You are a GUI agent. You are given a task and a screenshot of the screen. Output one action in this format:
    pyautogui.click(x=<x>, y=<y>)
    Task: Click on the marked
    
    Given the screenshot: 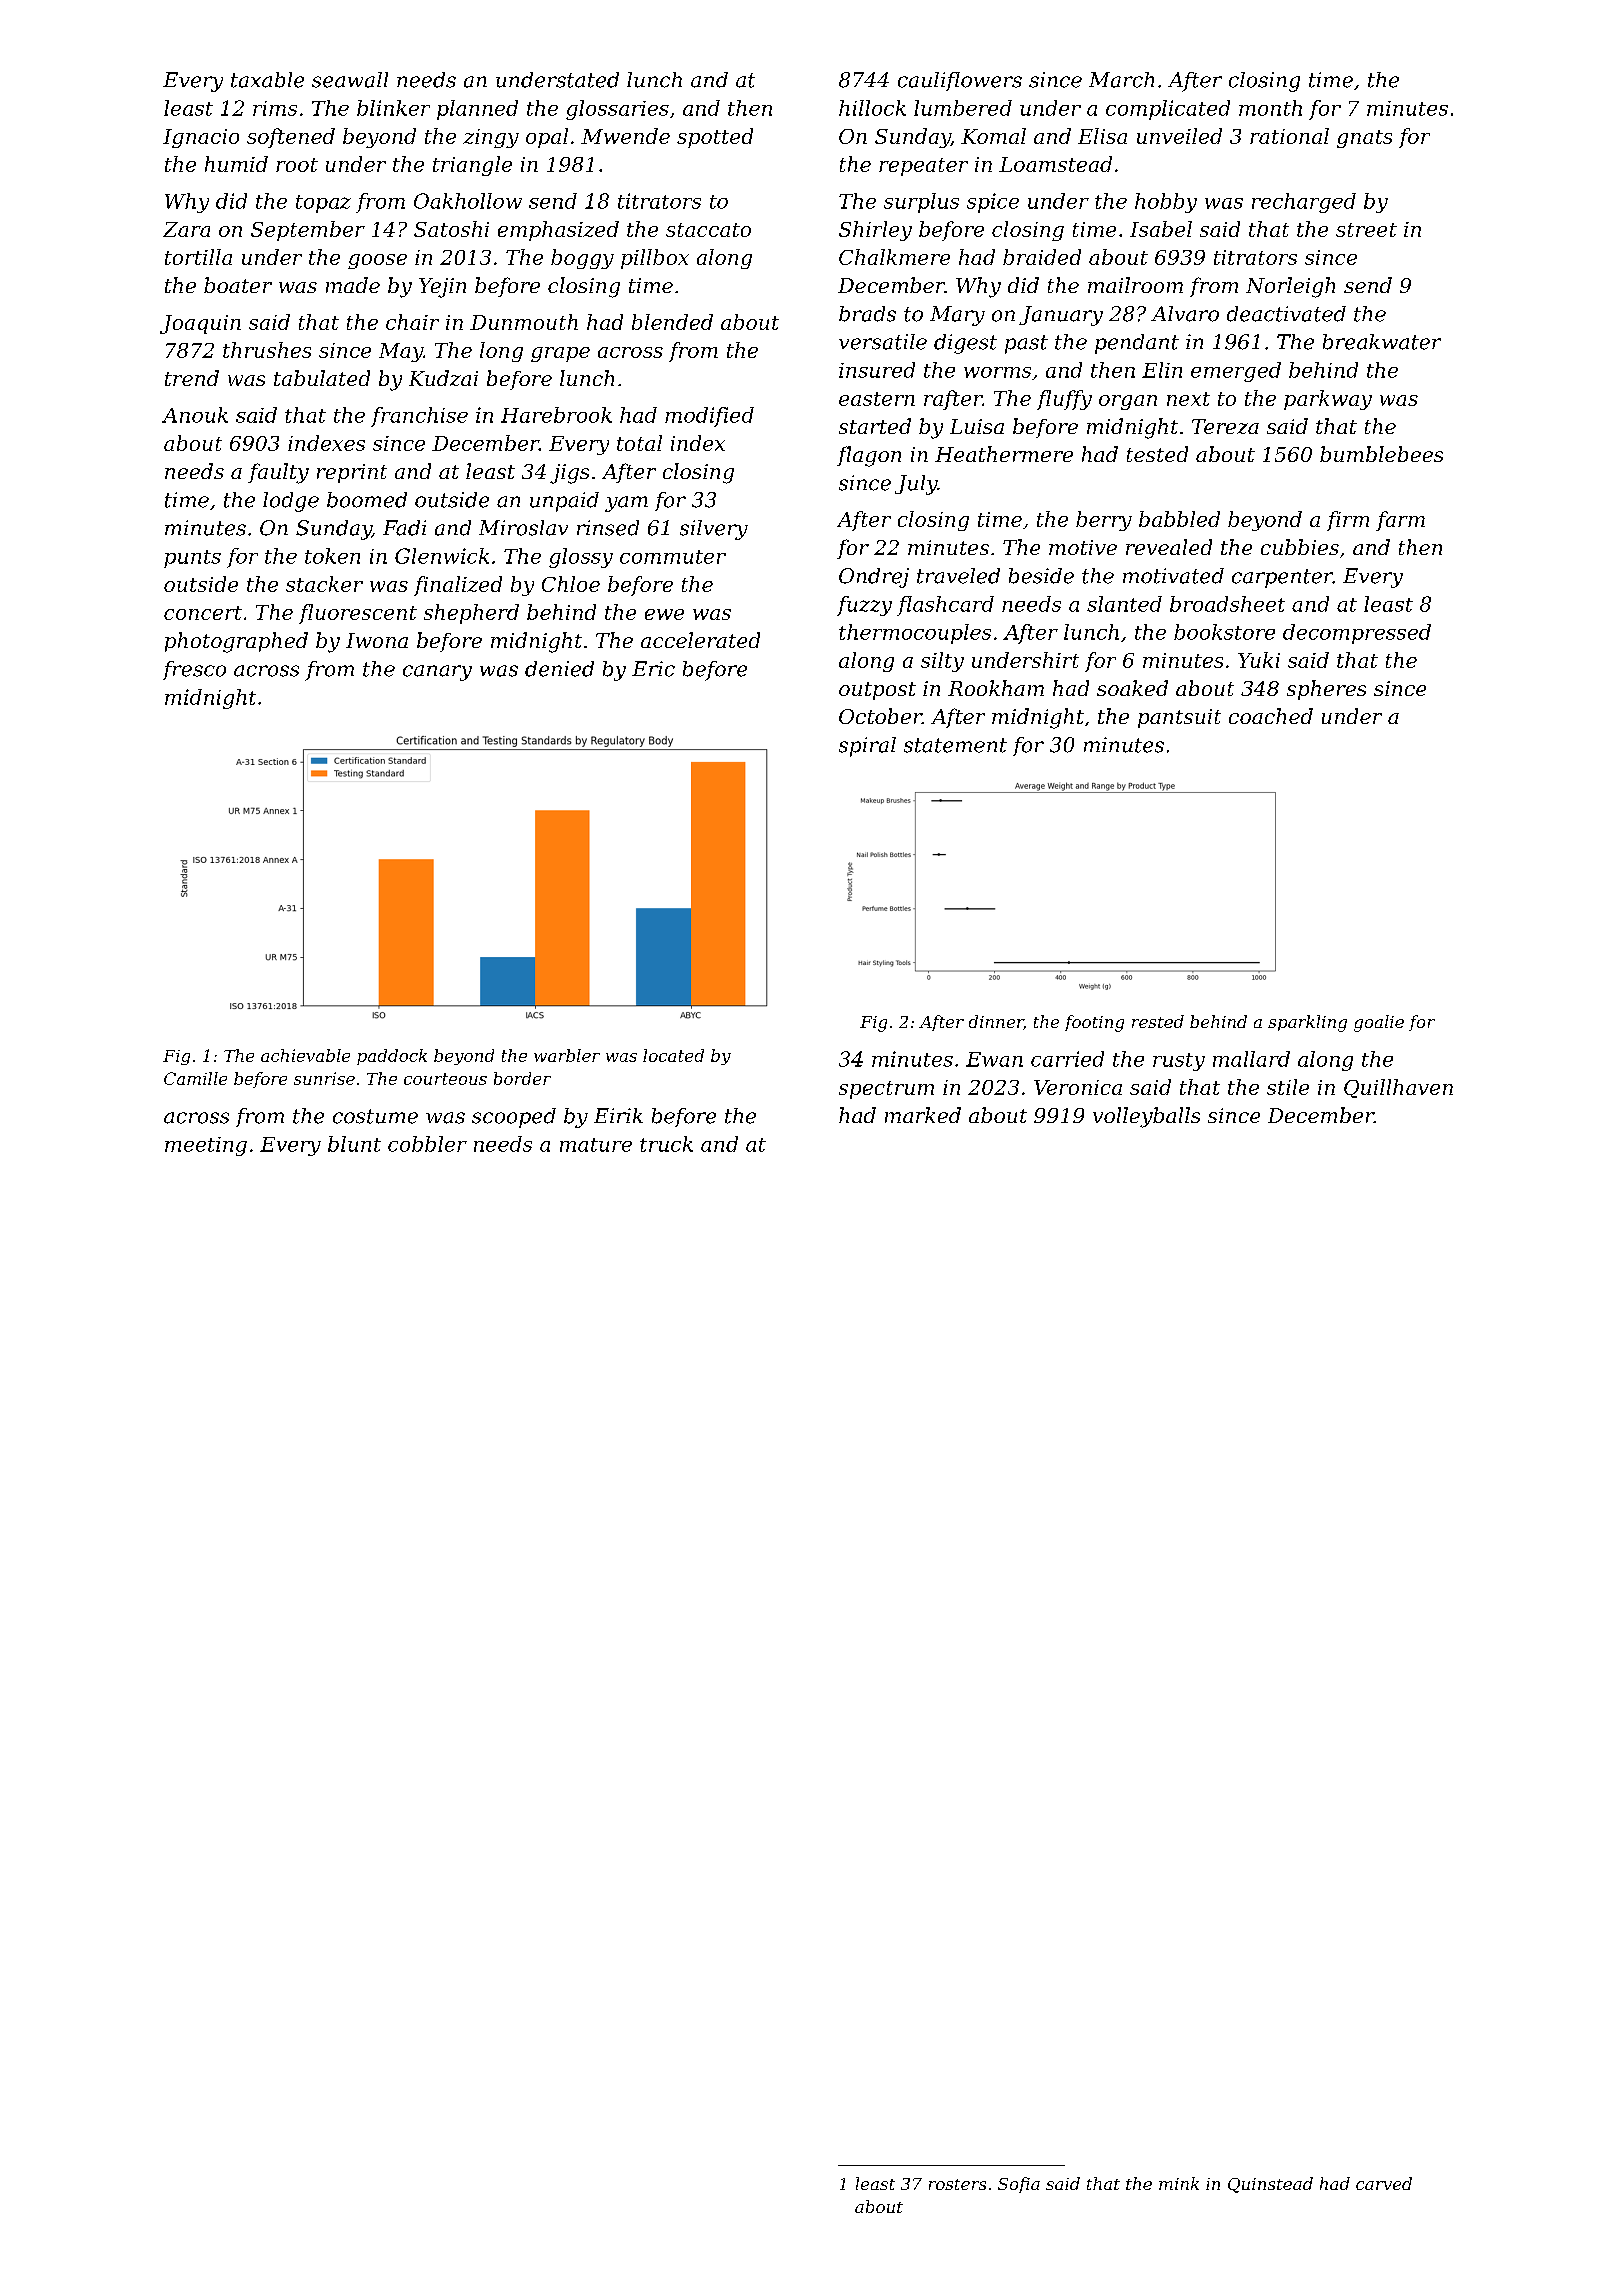 What is the action you would take?
    pyautogui.click(x=923, y=1115)
